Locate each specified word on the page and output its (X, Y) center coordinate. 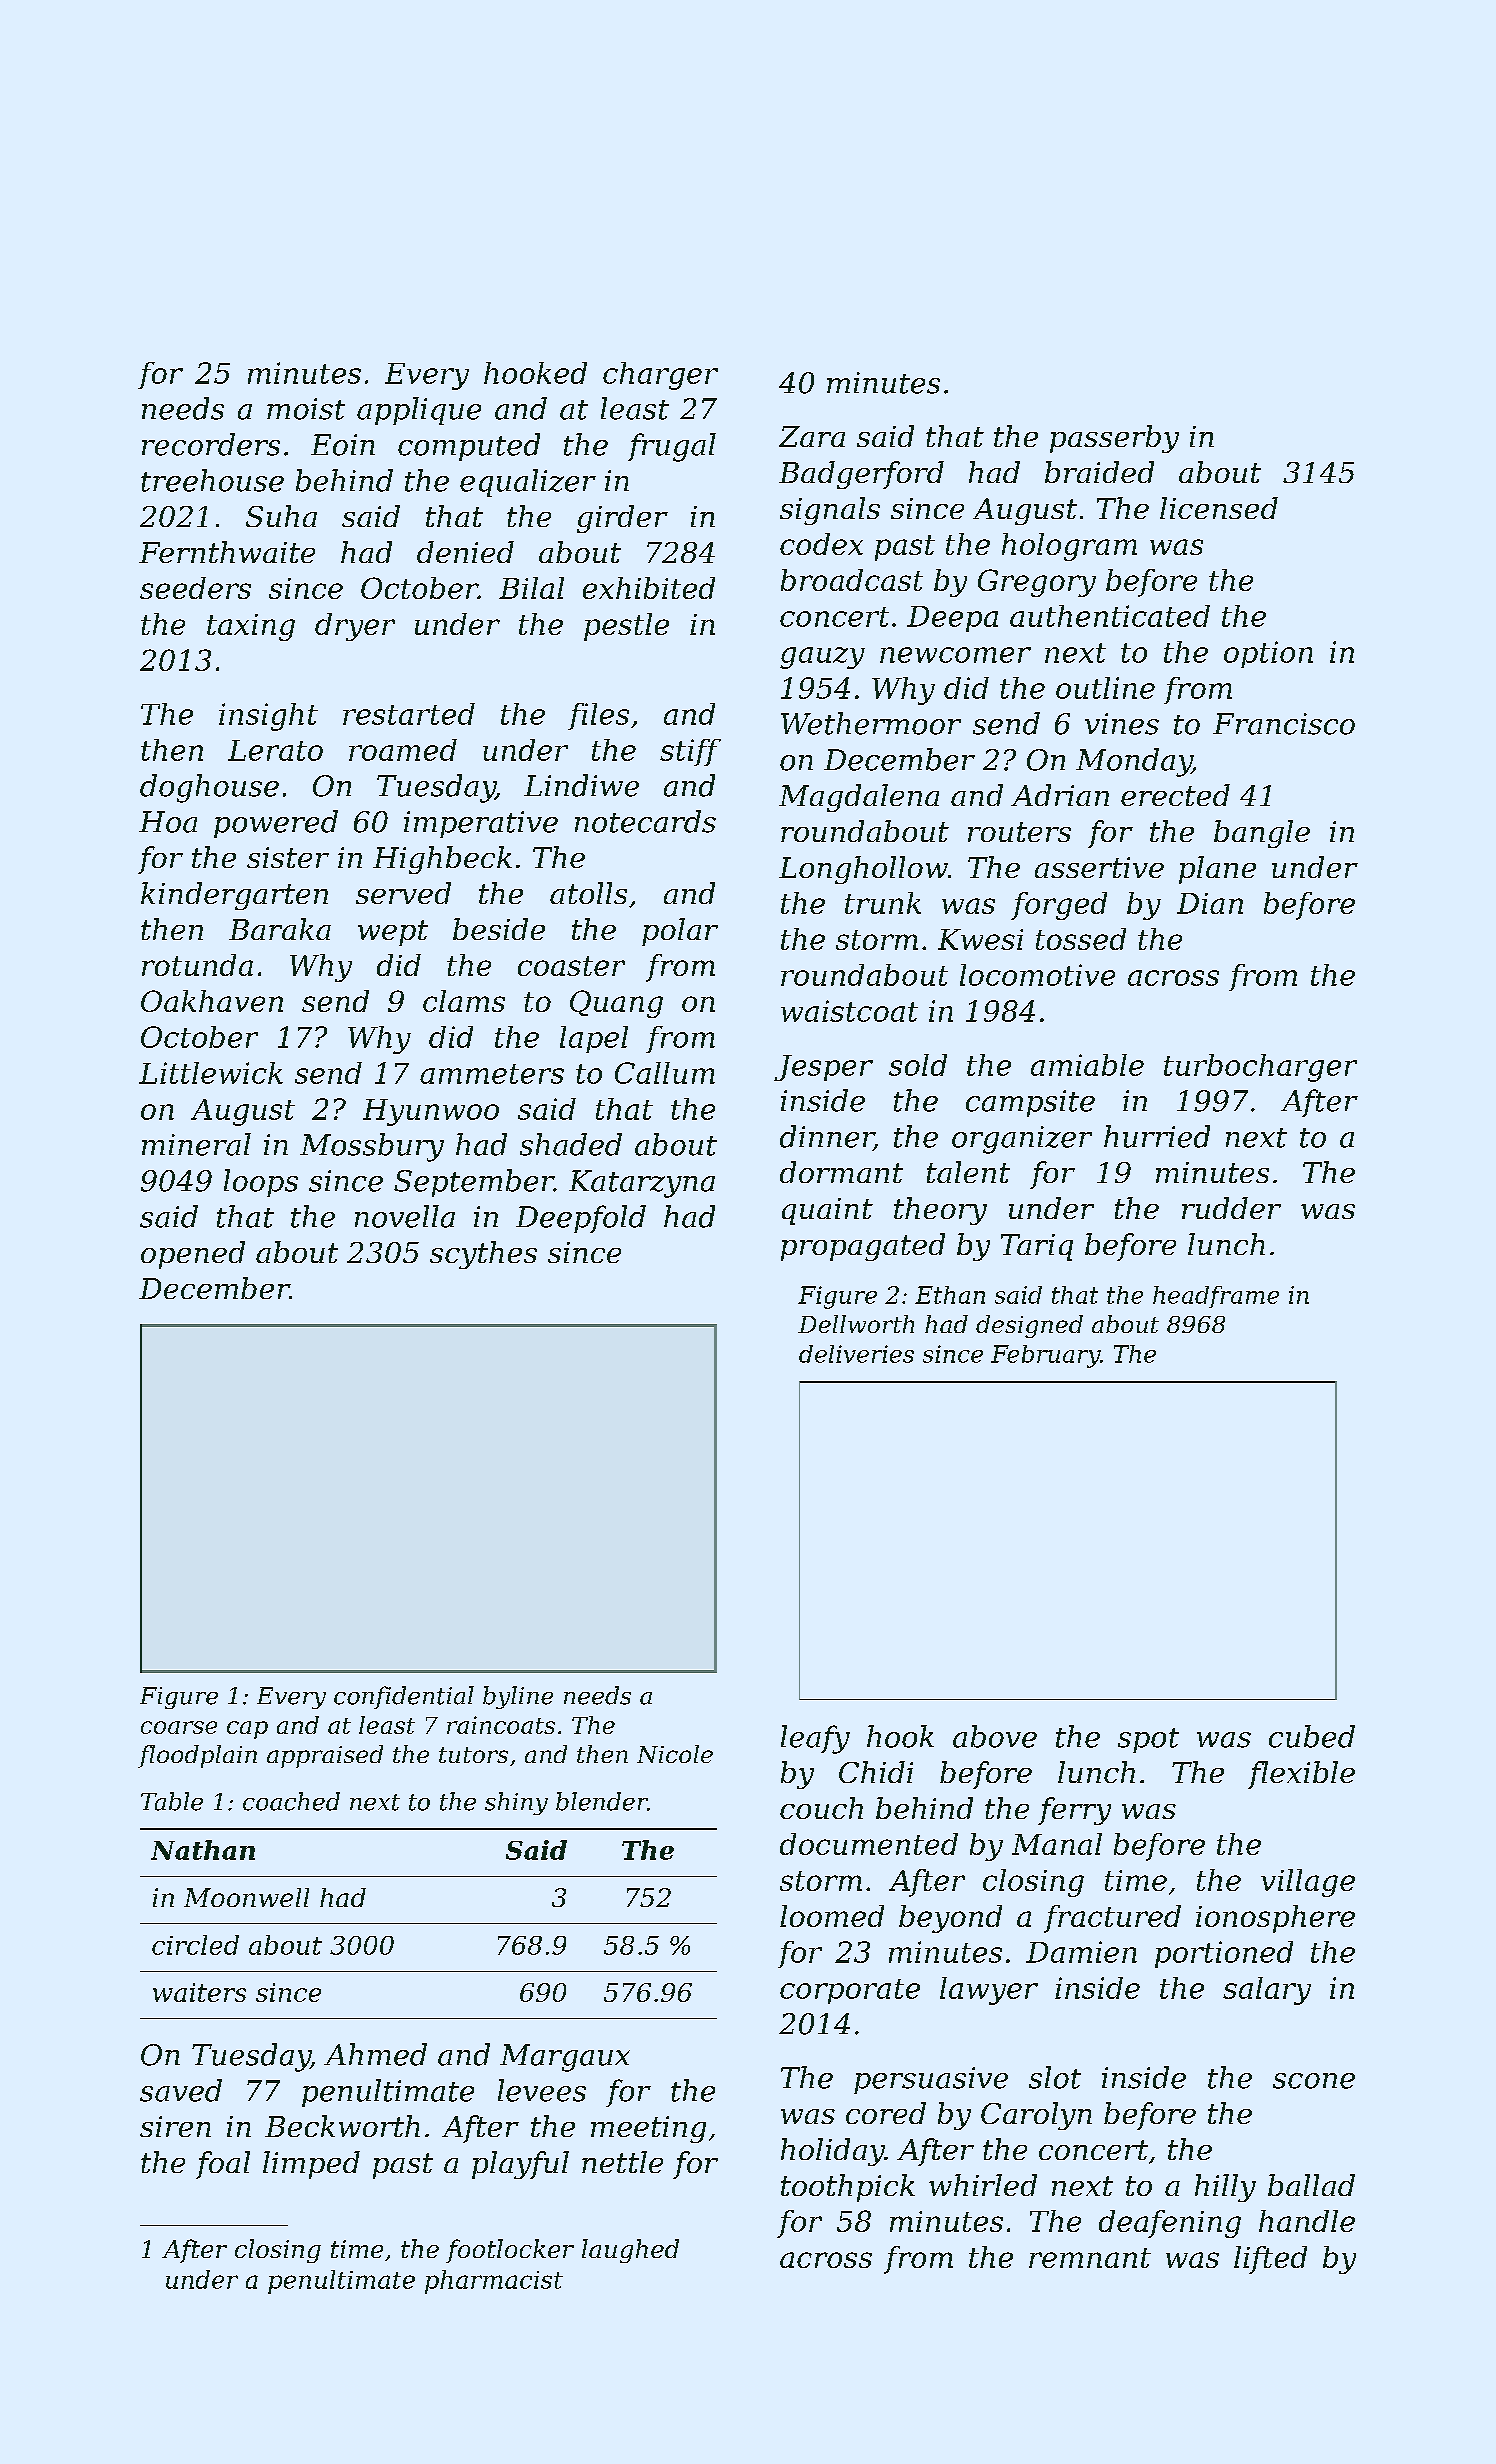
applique (419, 411)
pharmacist (494, 2282)
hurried (1157, 1136)
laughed (630, 2251)
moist (306, 409)
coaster (571, 966)
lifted (1270, 2260)
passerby (1114, 439)
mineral (196, 1144)
